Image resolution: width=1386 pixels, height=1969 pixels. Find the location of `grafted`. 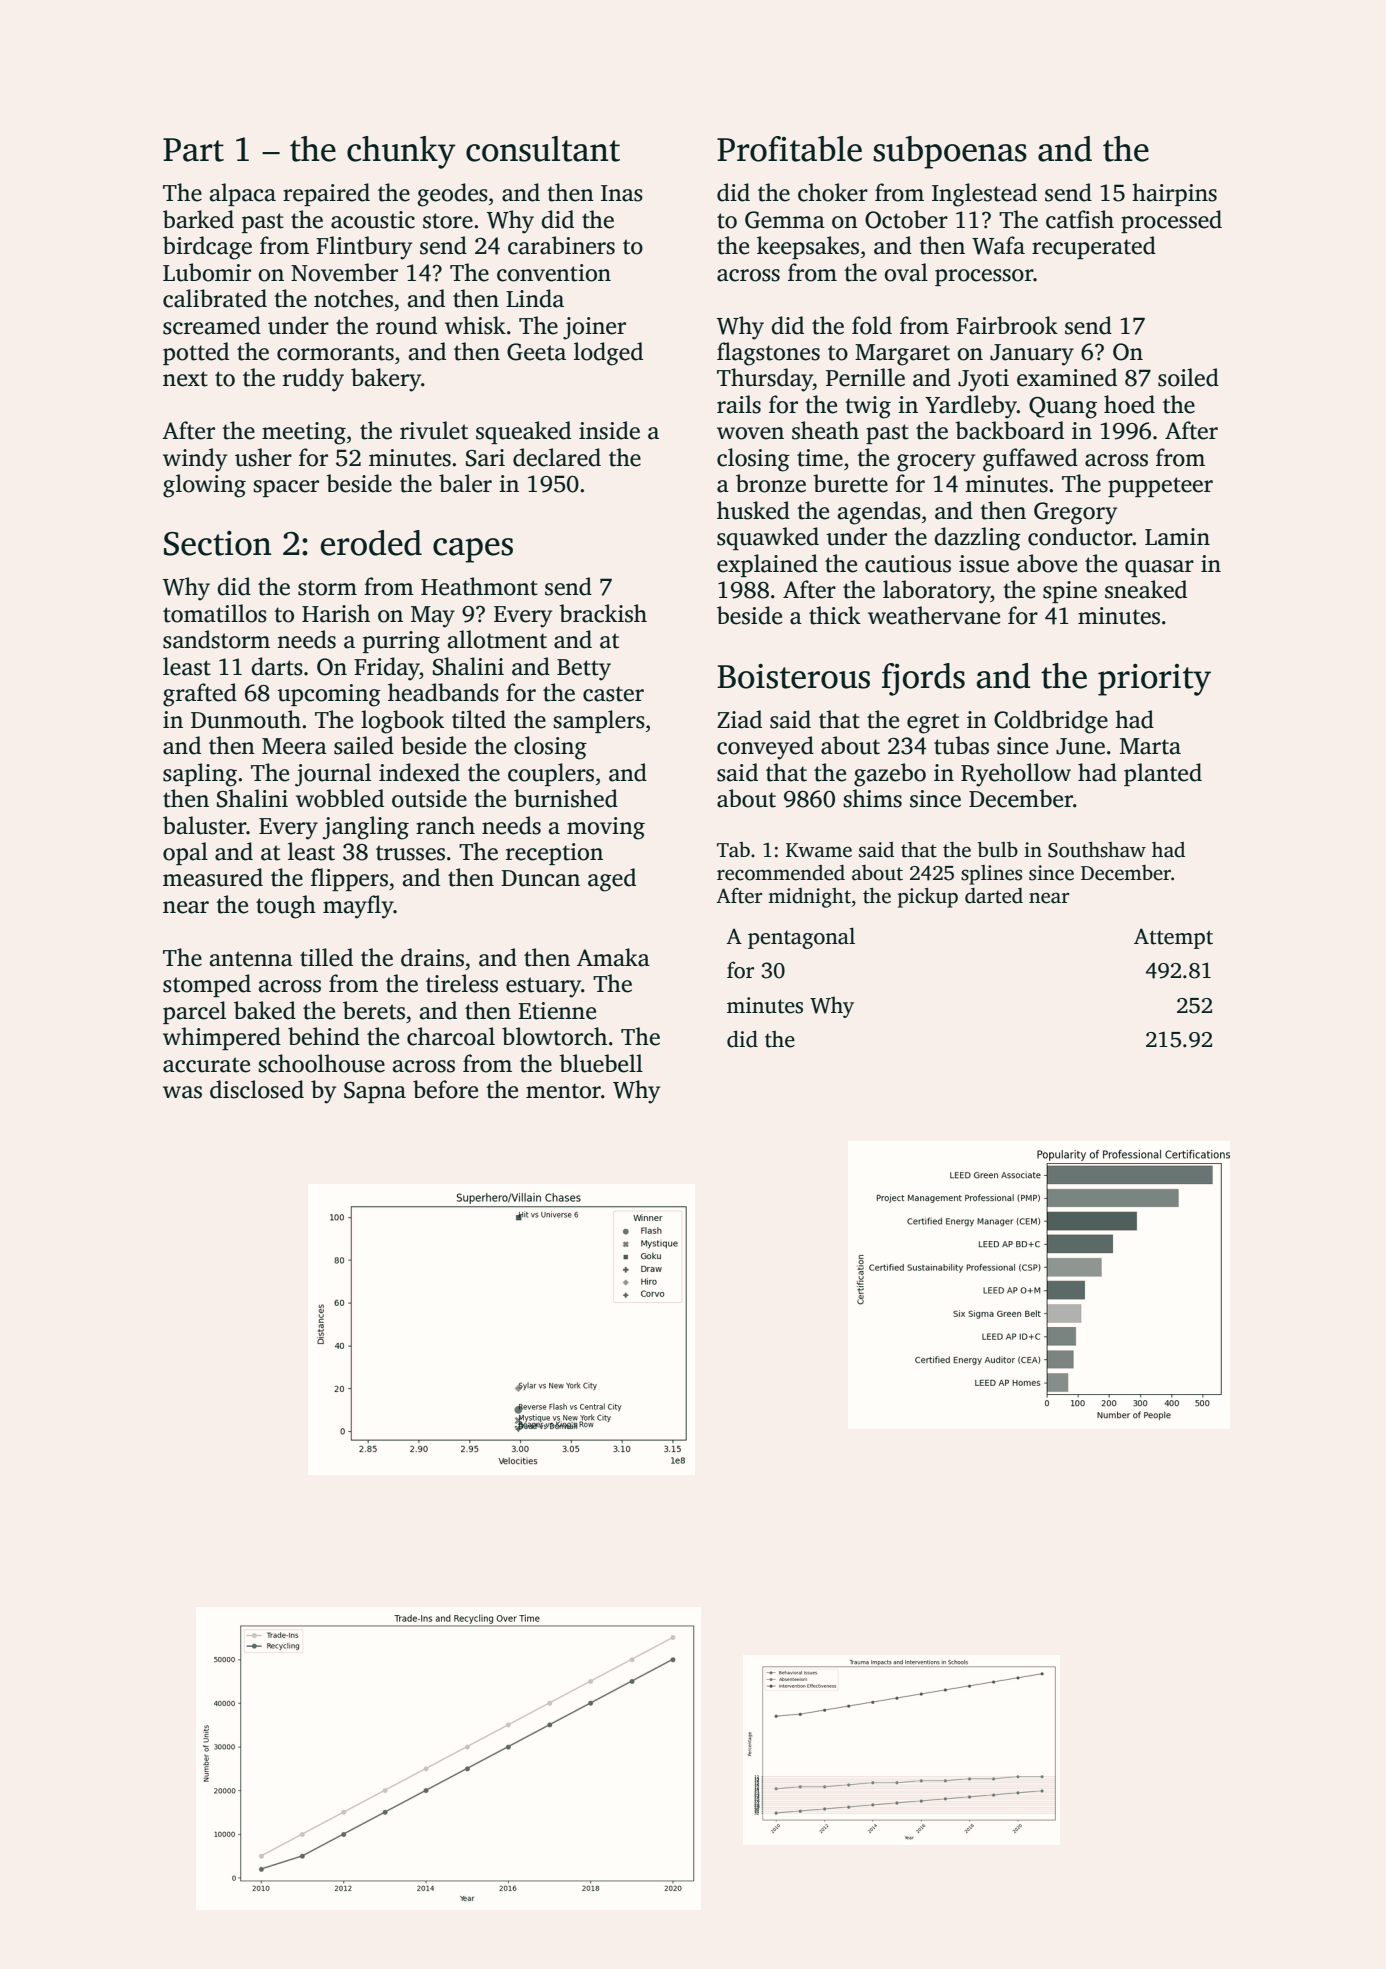

grafted is located at coordinates (200, 695).
